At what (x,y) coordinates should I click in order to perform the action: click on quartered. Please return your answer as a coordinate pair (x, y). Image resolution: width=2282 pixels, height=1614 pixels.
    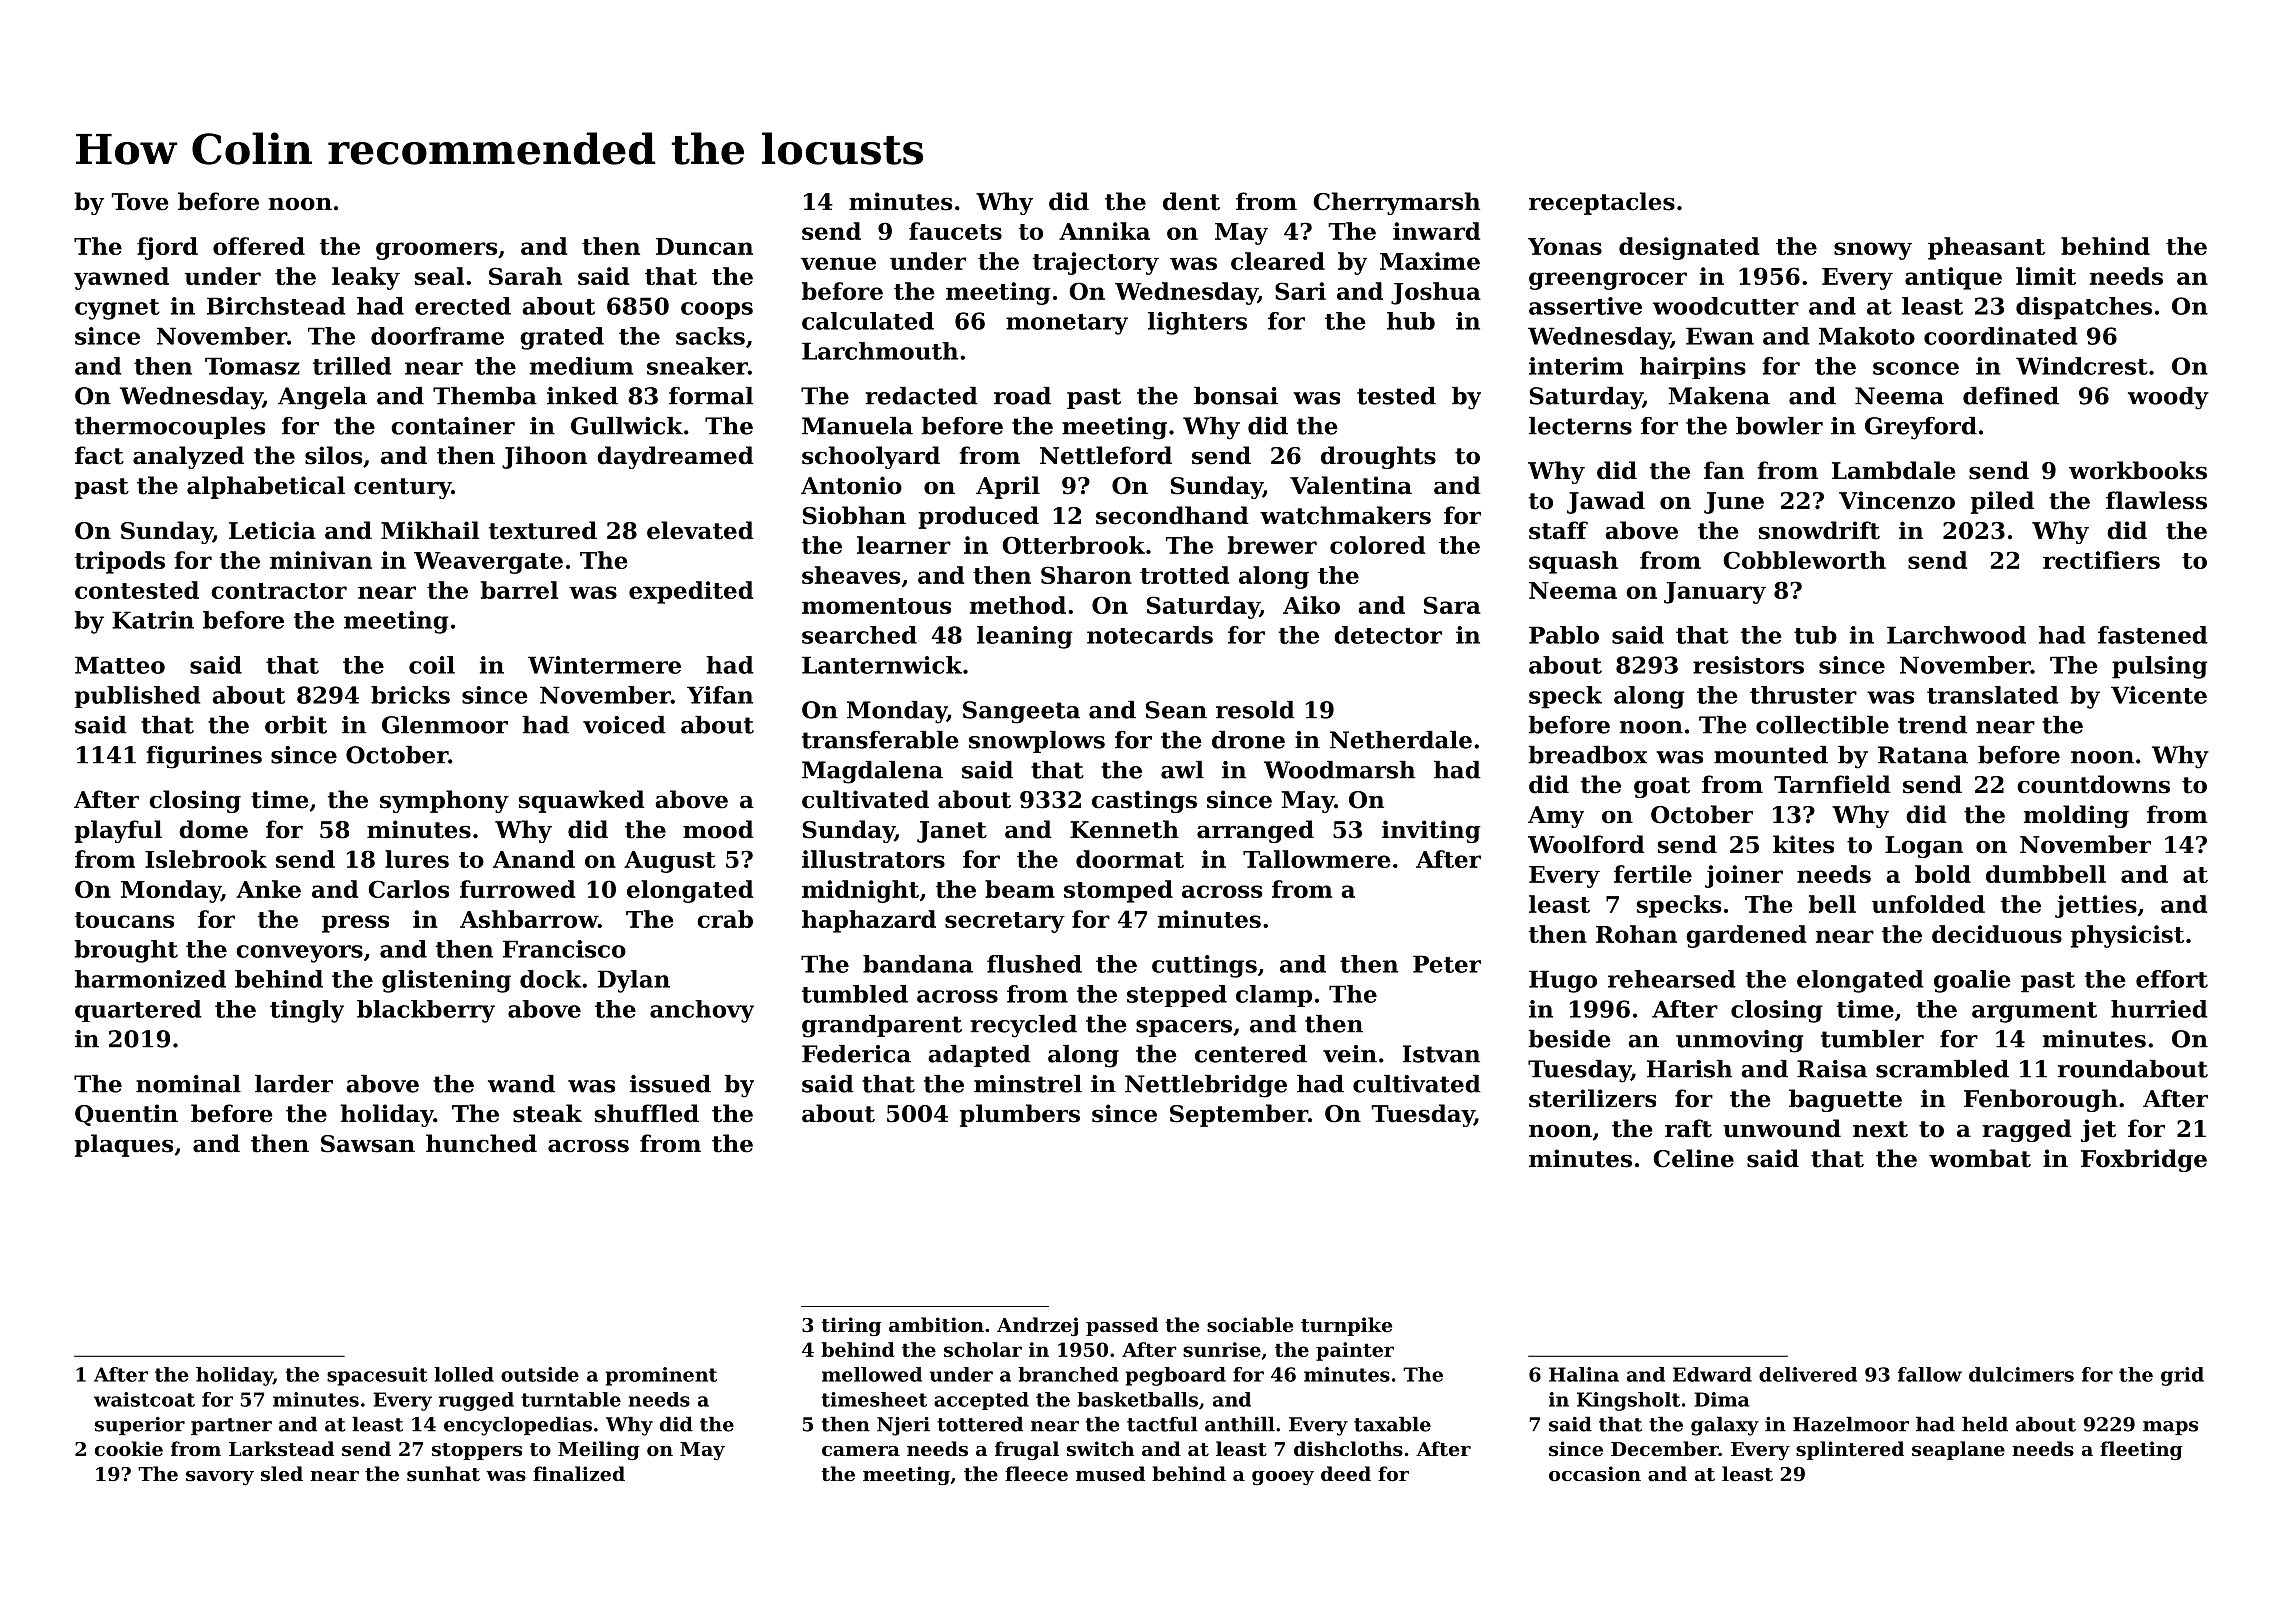
    Looking at the image, I should click on (138, 1011).
